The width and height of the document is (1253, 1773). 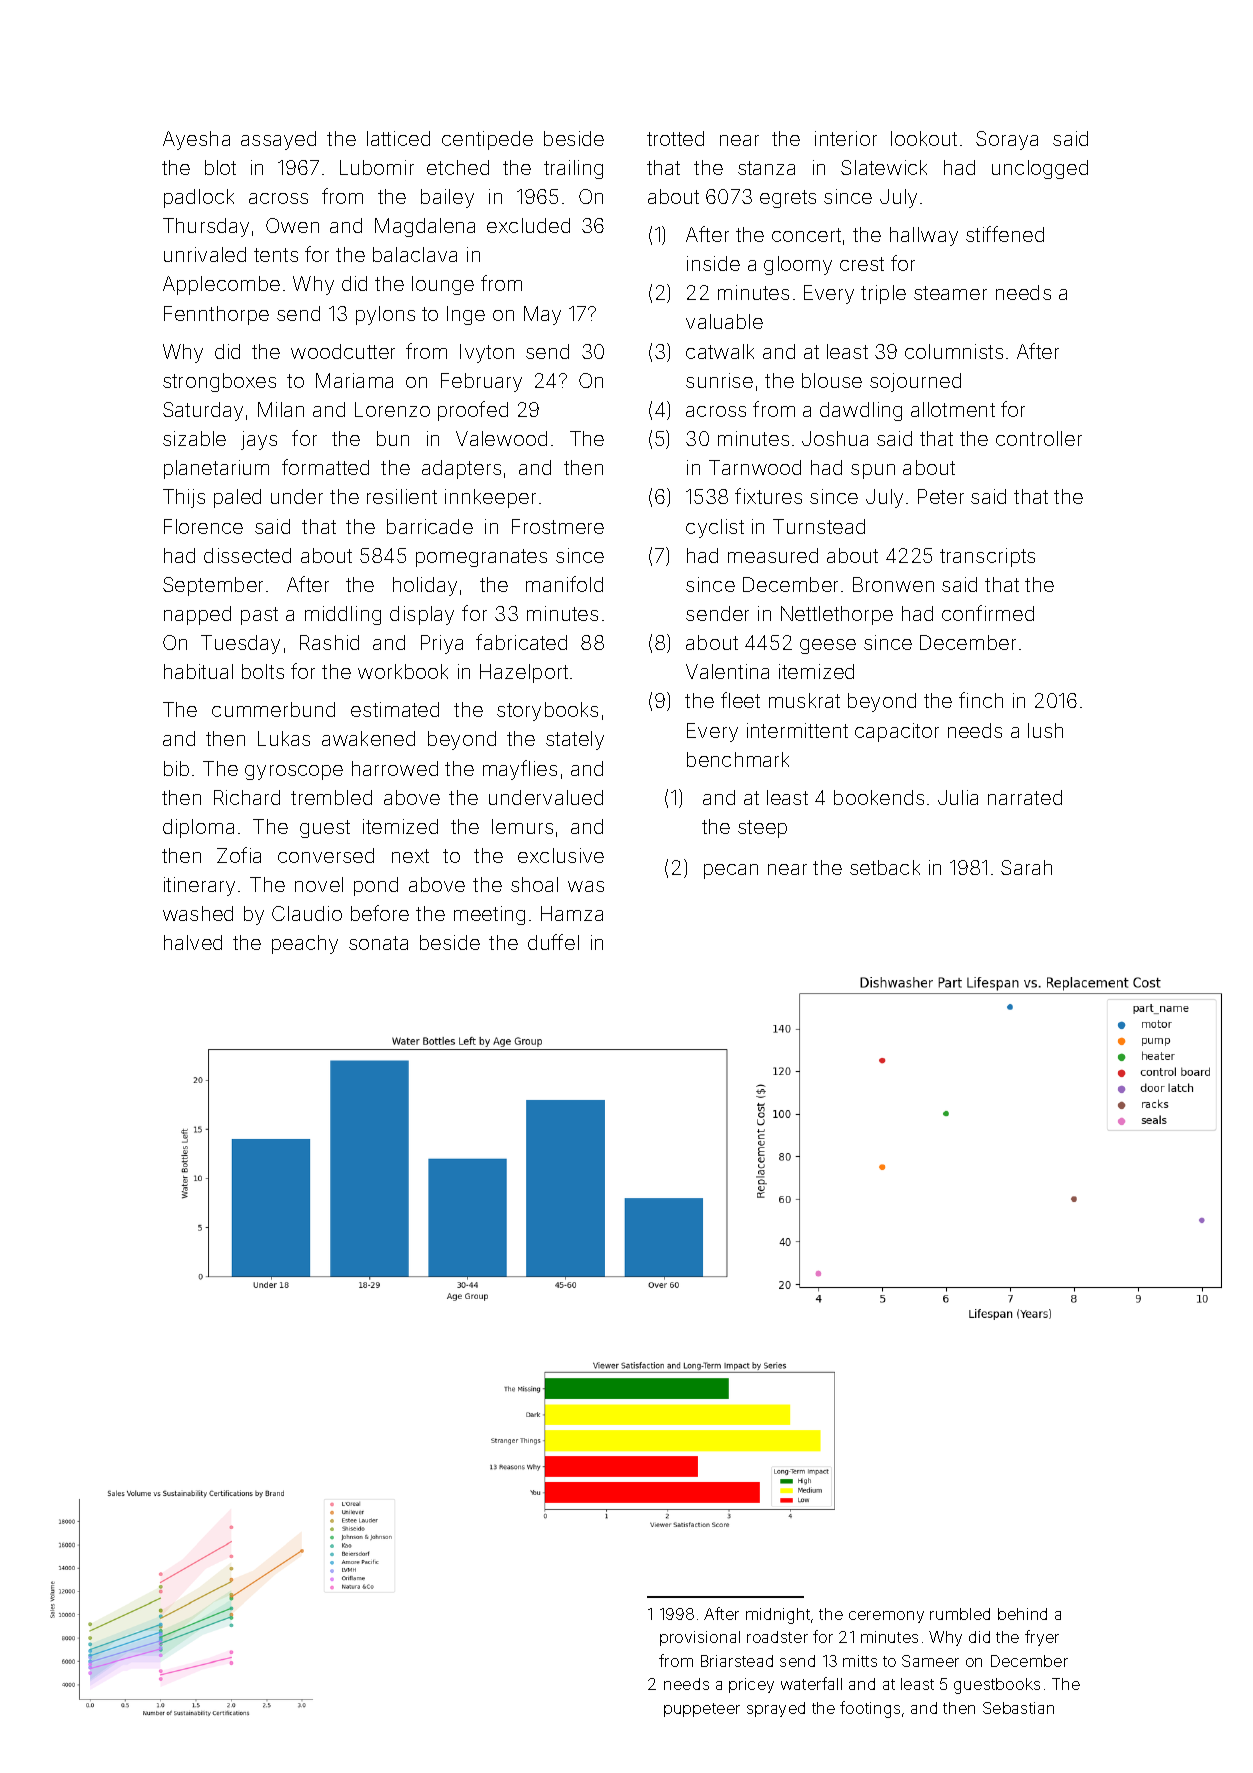 I want to click on pecan, so click(x=731, y=871).
